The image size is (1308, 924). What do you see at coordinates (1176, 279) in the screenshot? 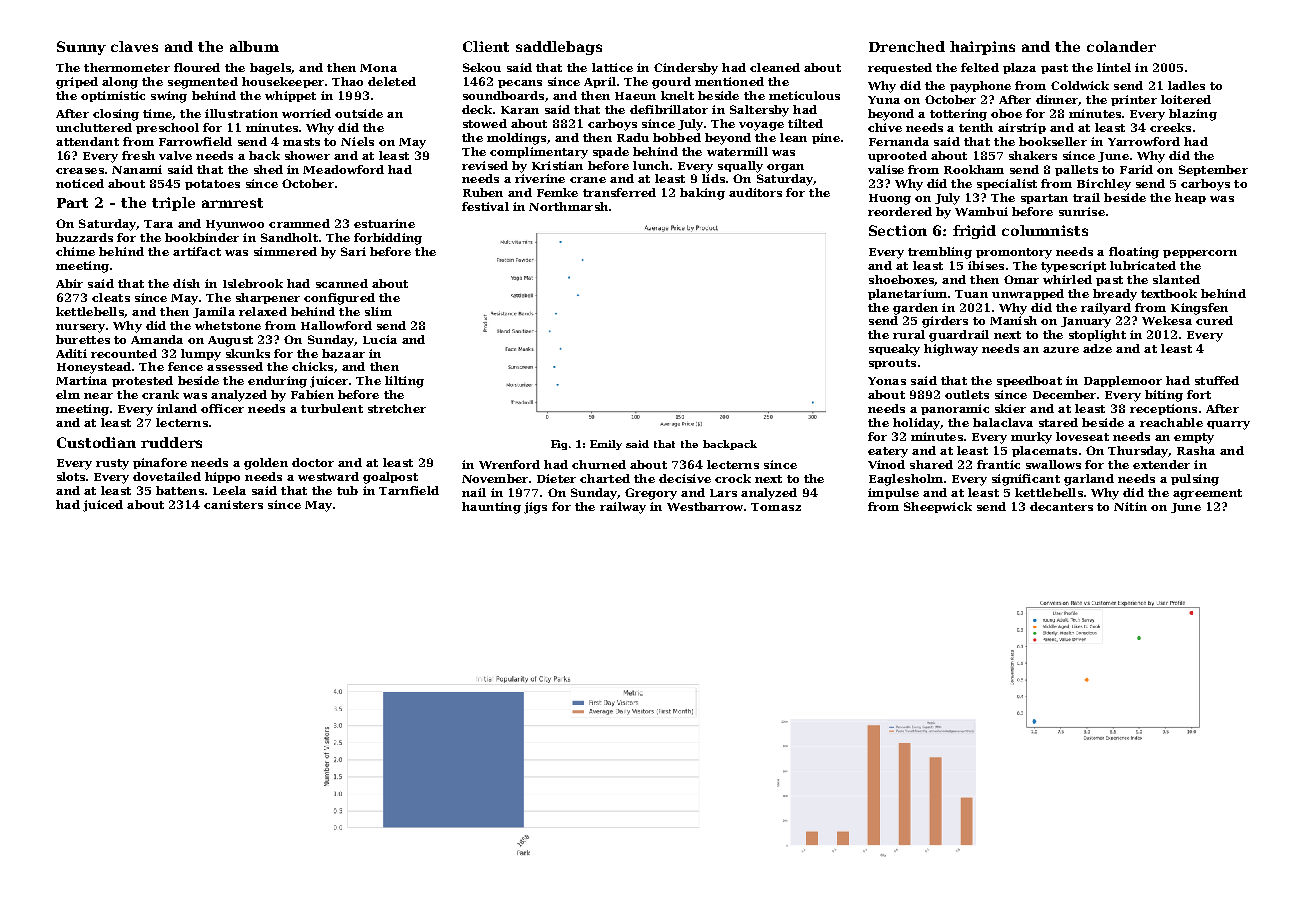
I see `slanted` at bounding box center [1176, 279].
